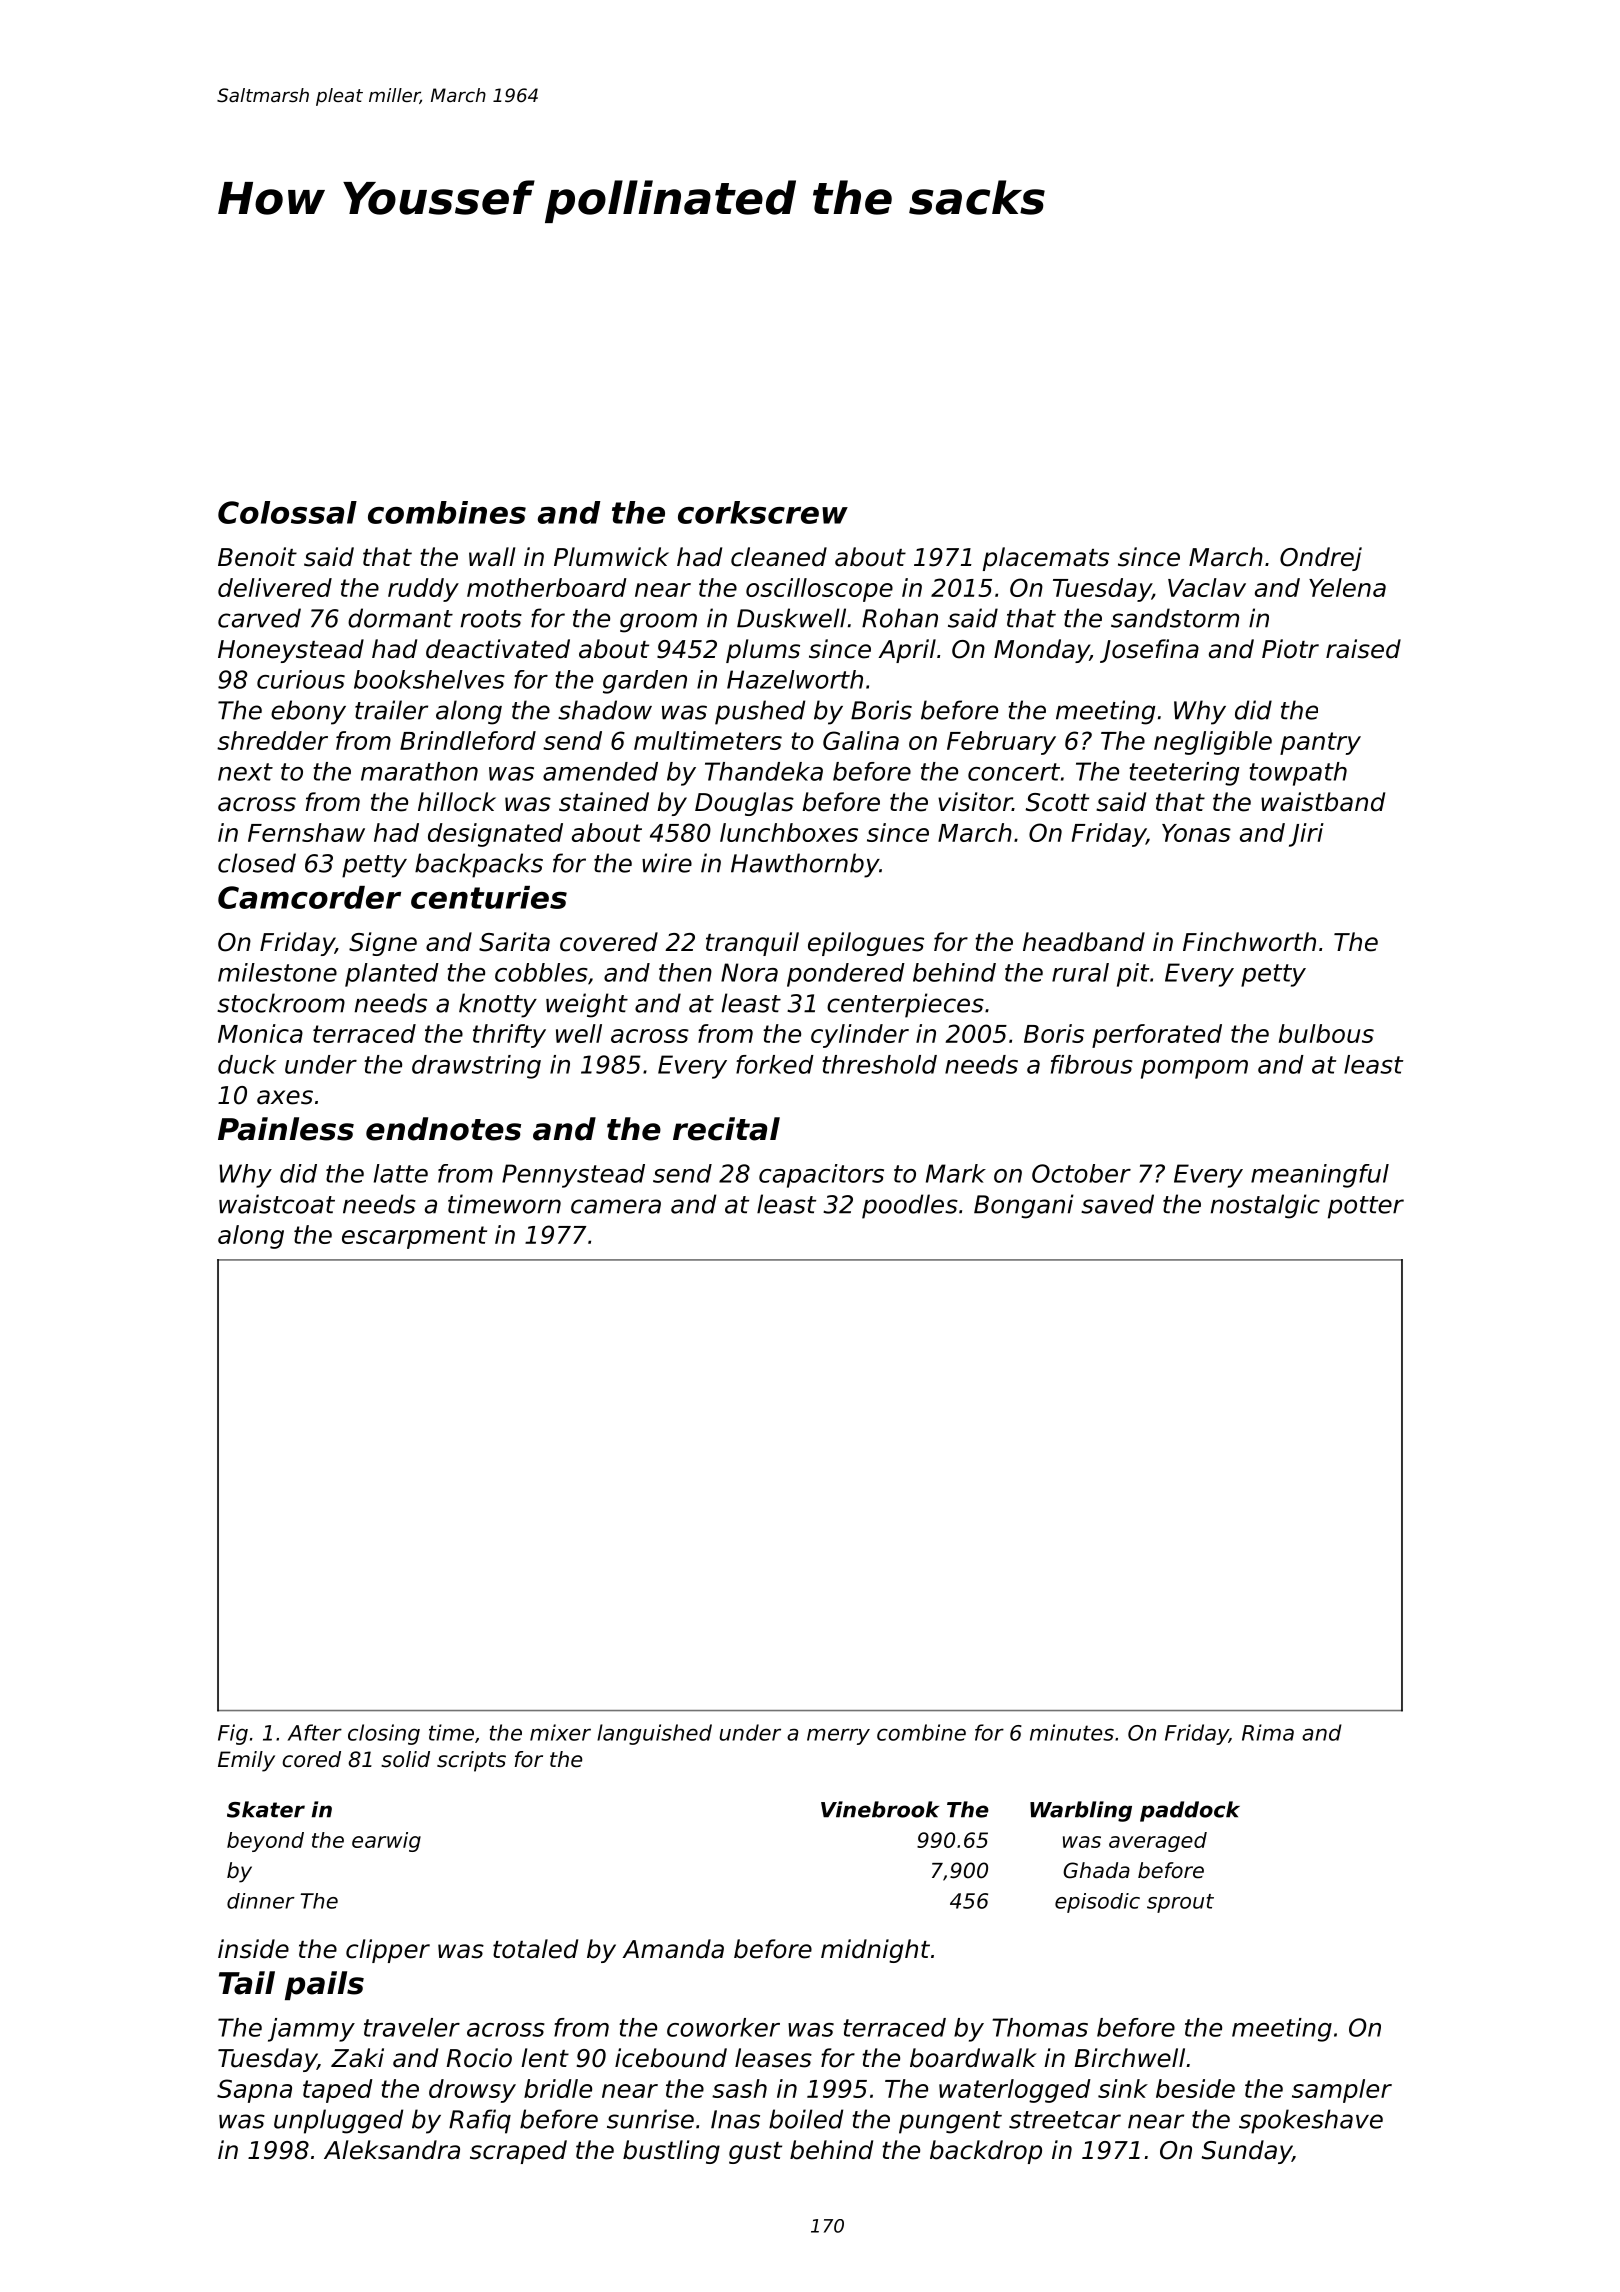 The height and width of the document is (2292, 1620). Describe the element at coordinates (779, 557) in the document. I see `cleaned` at that location.
